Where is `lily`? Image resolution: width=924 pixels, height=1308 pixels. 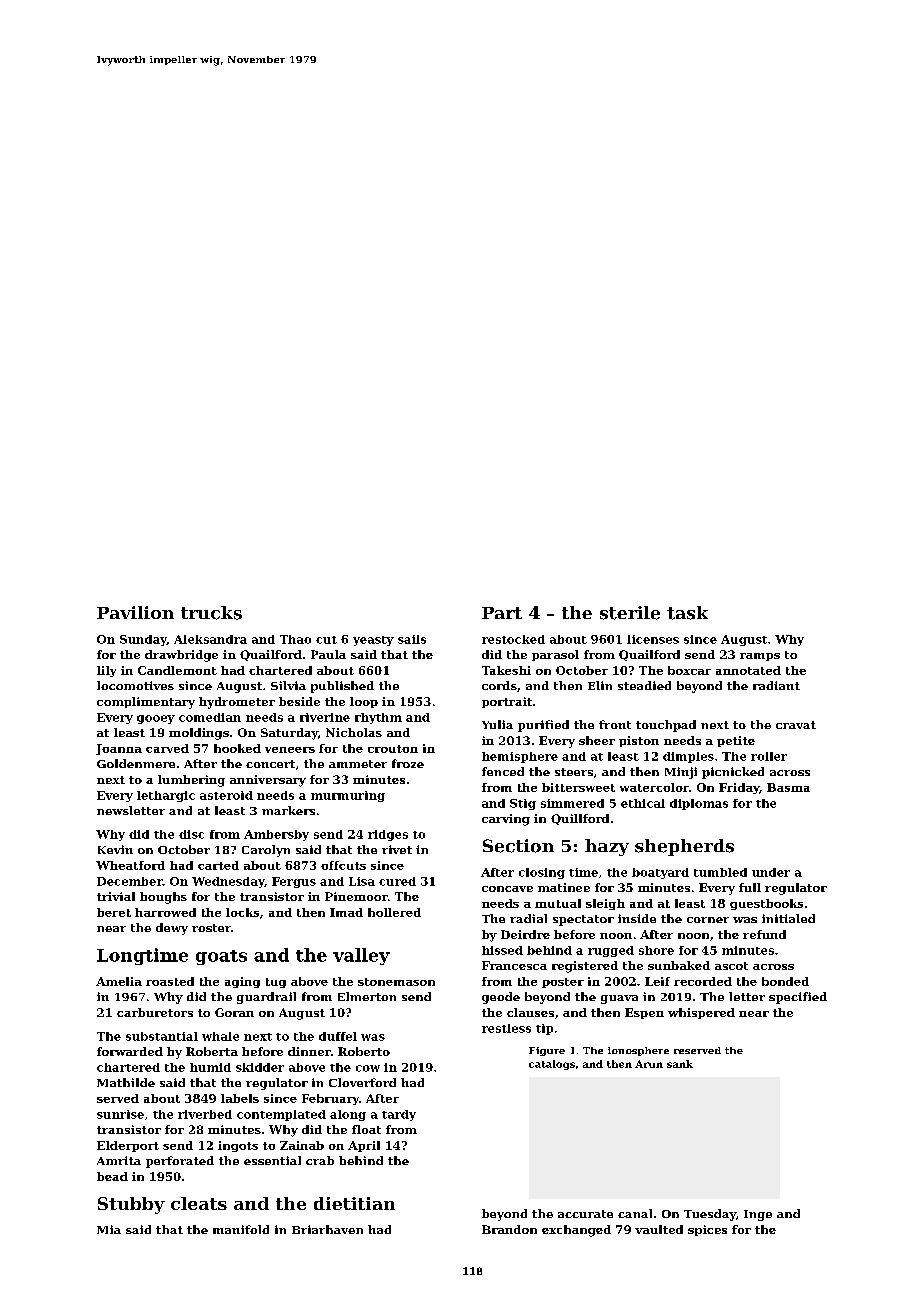
lily is located at coordinates (106, 671).
